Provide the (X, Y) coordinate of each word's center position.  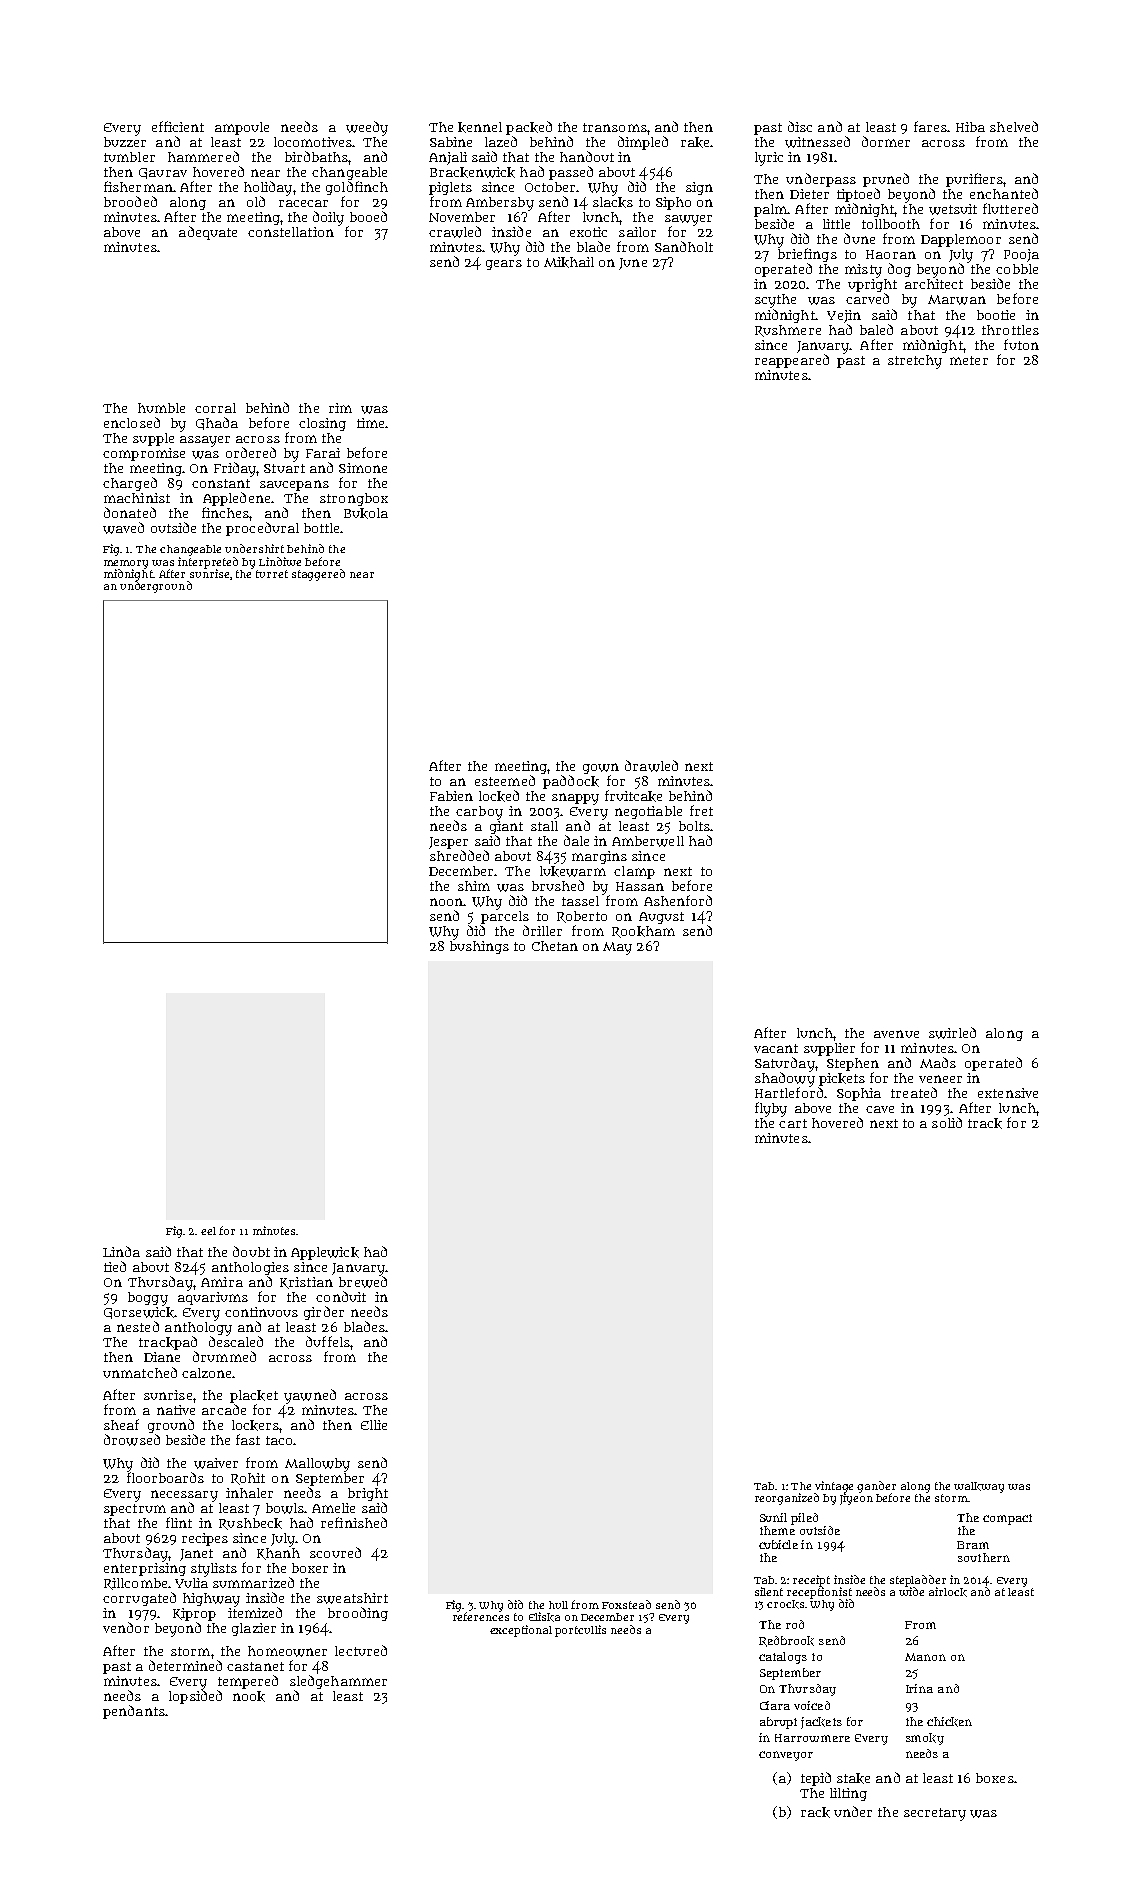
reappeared (792, 361)
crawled (455, 232)
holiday (268, 188)
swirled (952, 1033)
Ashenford (678, 900)
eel (208, 1231)
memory (126, 564)
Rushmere (788, 331)
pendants (134, 1712)
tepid (816, 1779)
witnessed (817, 142)
